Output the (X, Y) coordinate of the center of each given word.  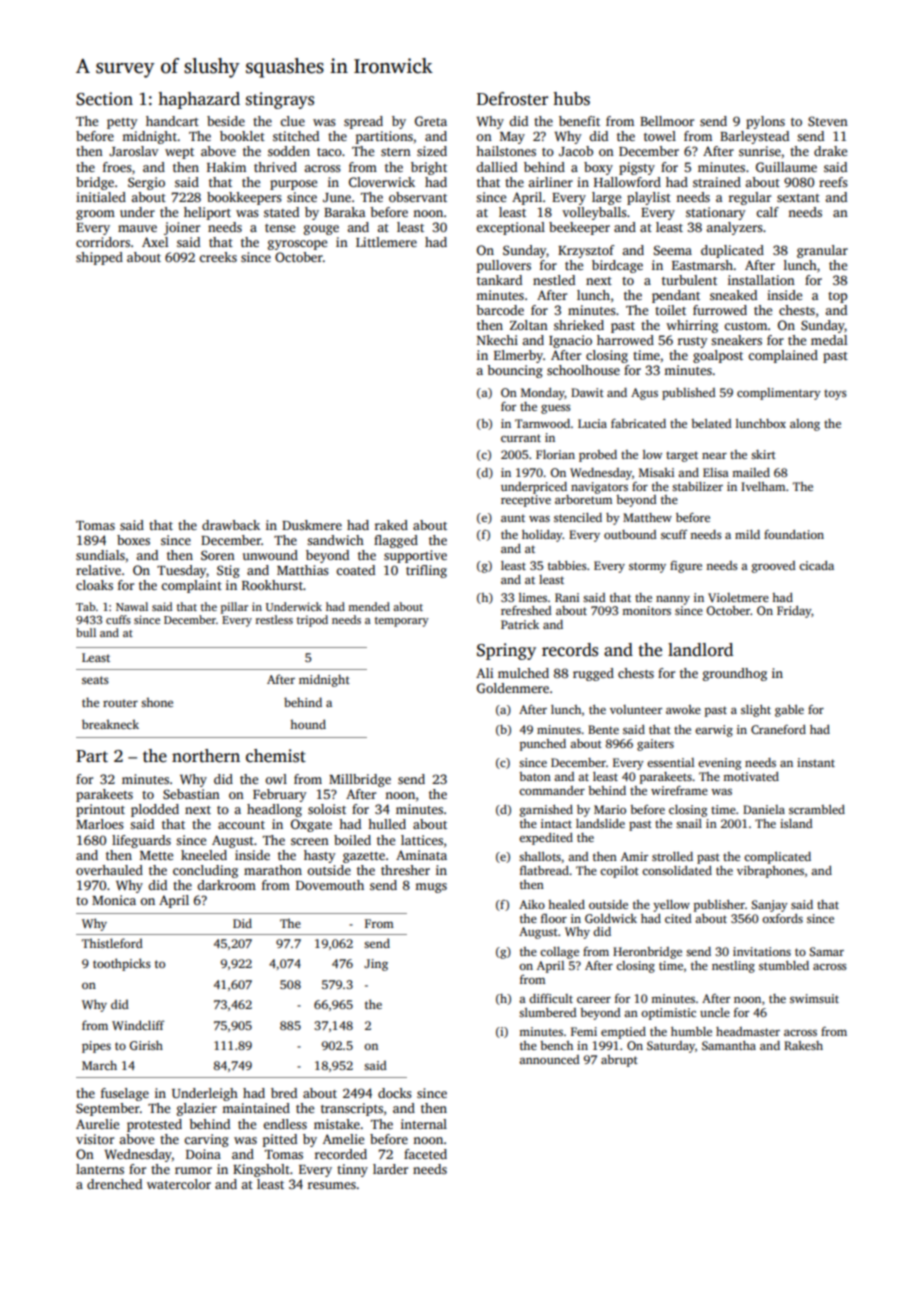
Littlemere (386, 242)
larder (390, 1169)
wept (179, 153)
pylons (765, 122)
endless (285, 1124)
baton (535, 776)
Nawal (132, 606)
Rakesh (803, 1045)
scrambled (817, 809)
